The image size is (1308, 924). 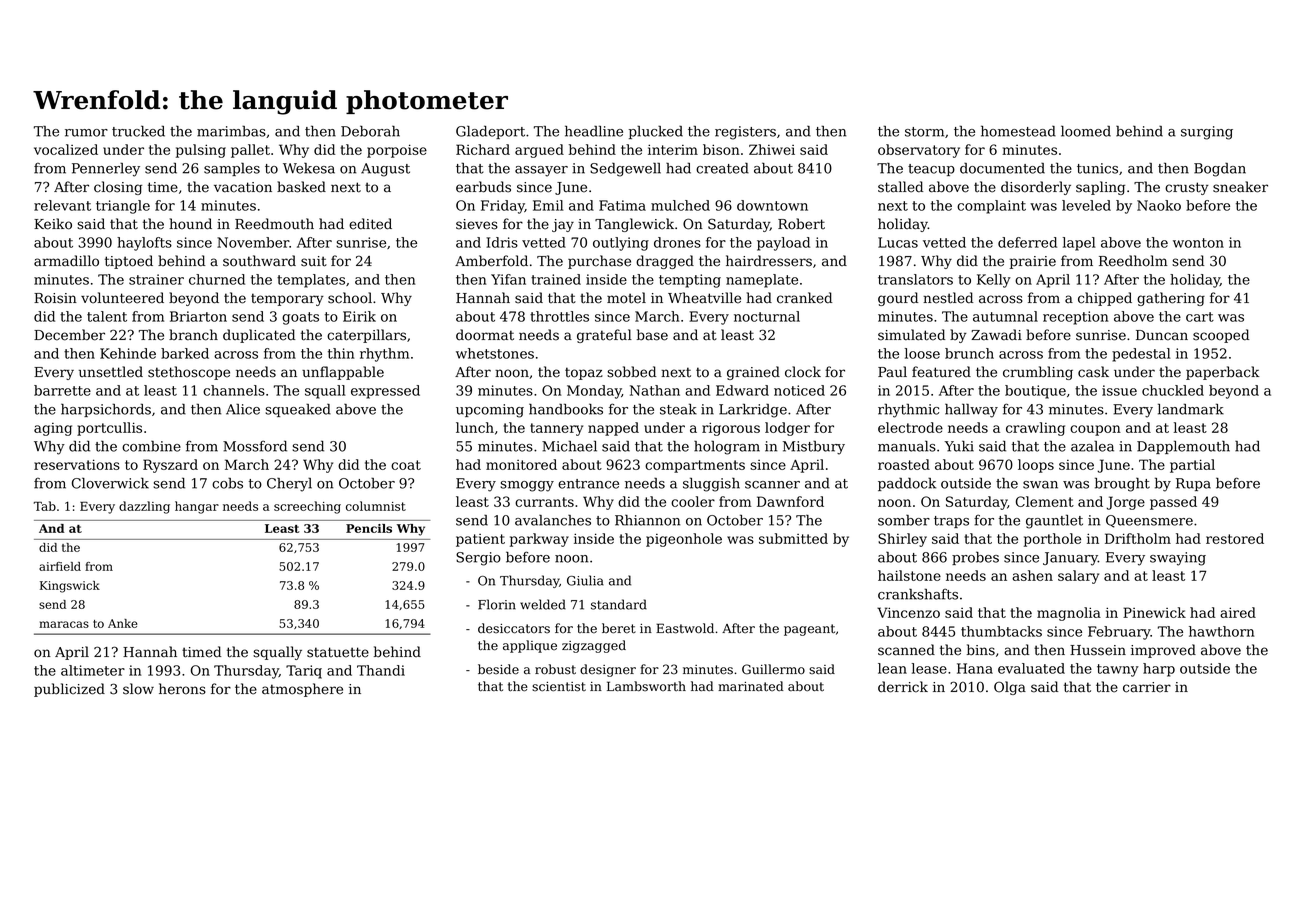 What do you see at coordinates (185, 353) in the document?
I see `barked` at bounding box center [185, 353].
